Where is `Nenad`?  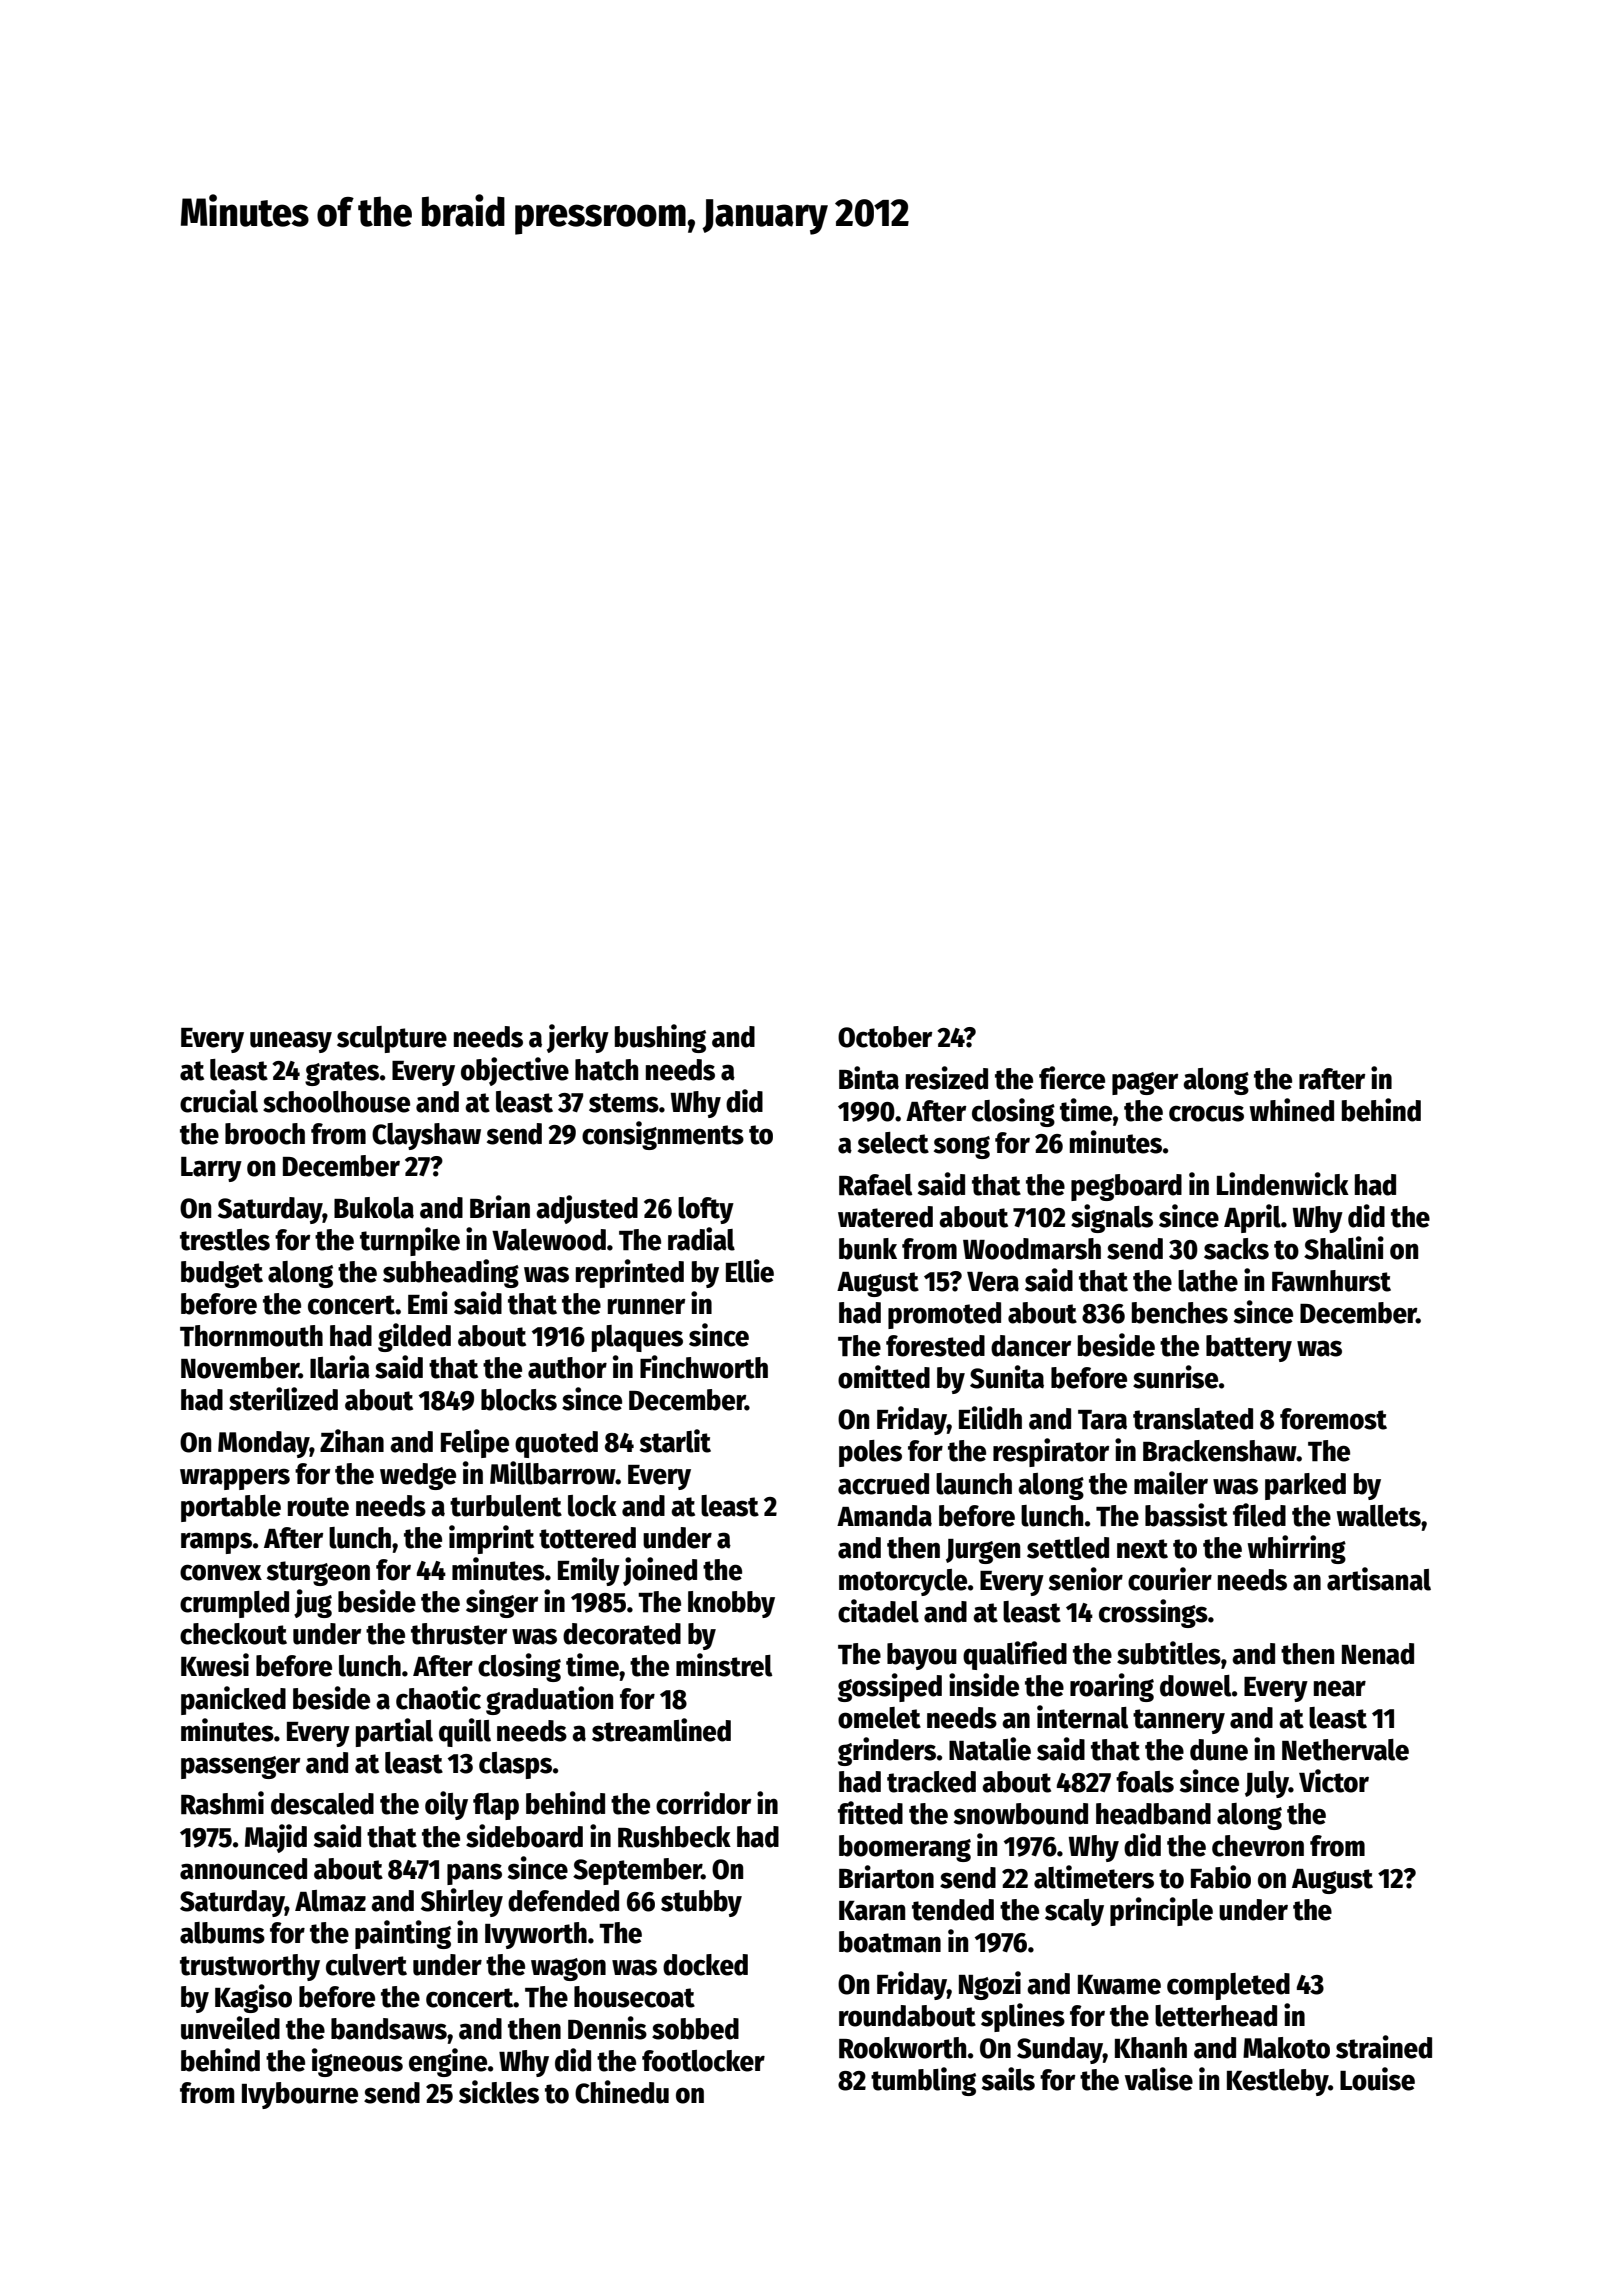
Nenad is located at coordinates (1378, 1654).
